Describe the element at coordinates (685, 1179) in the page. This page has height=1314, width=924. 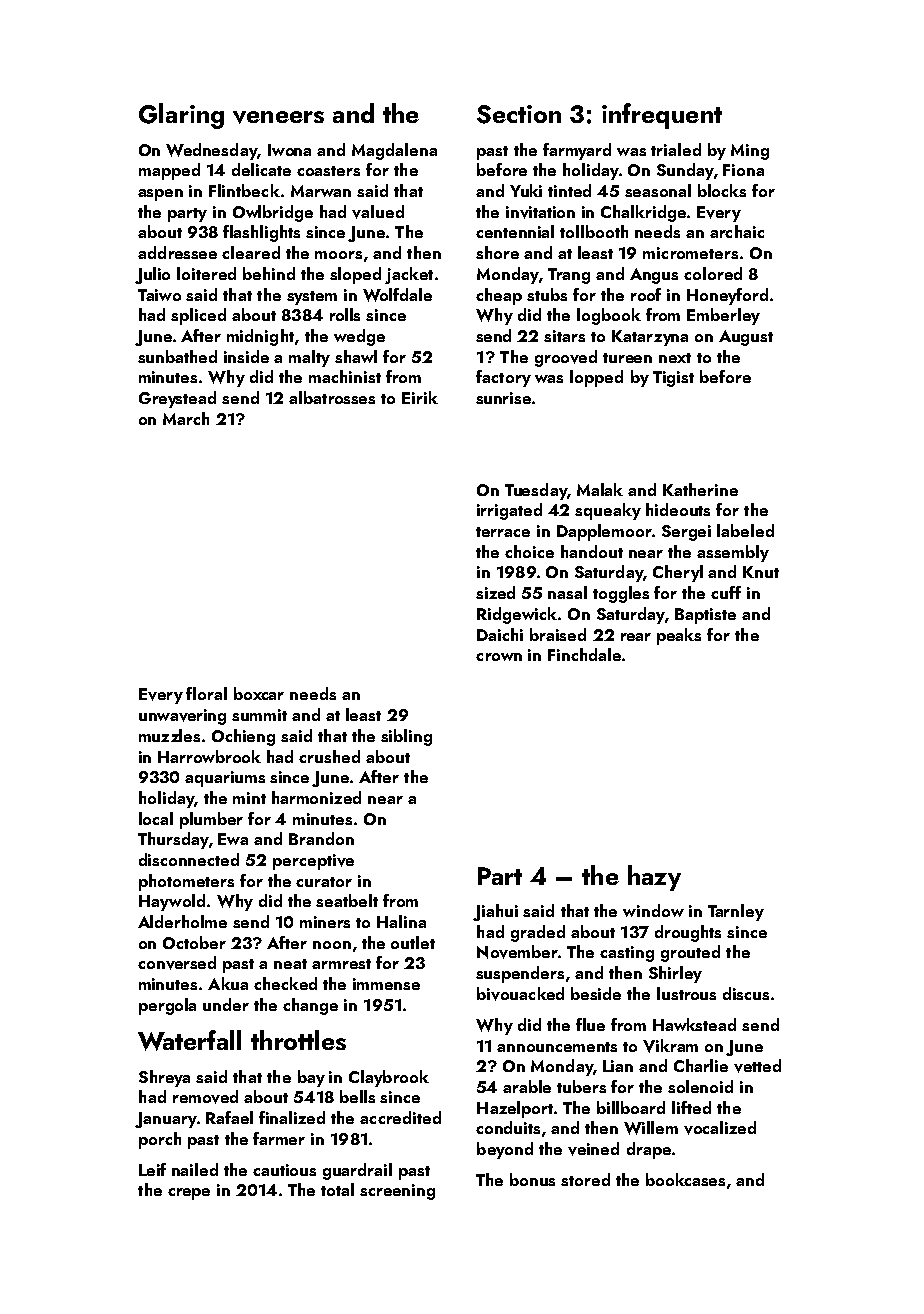
I see `bookcases` at that location.
